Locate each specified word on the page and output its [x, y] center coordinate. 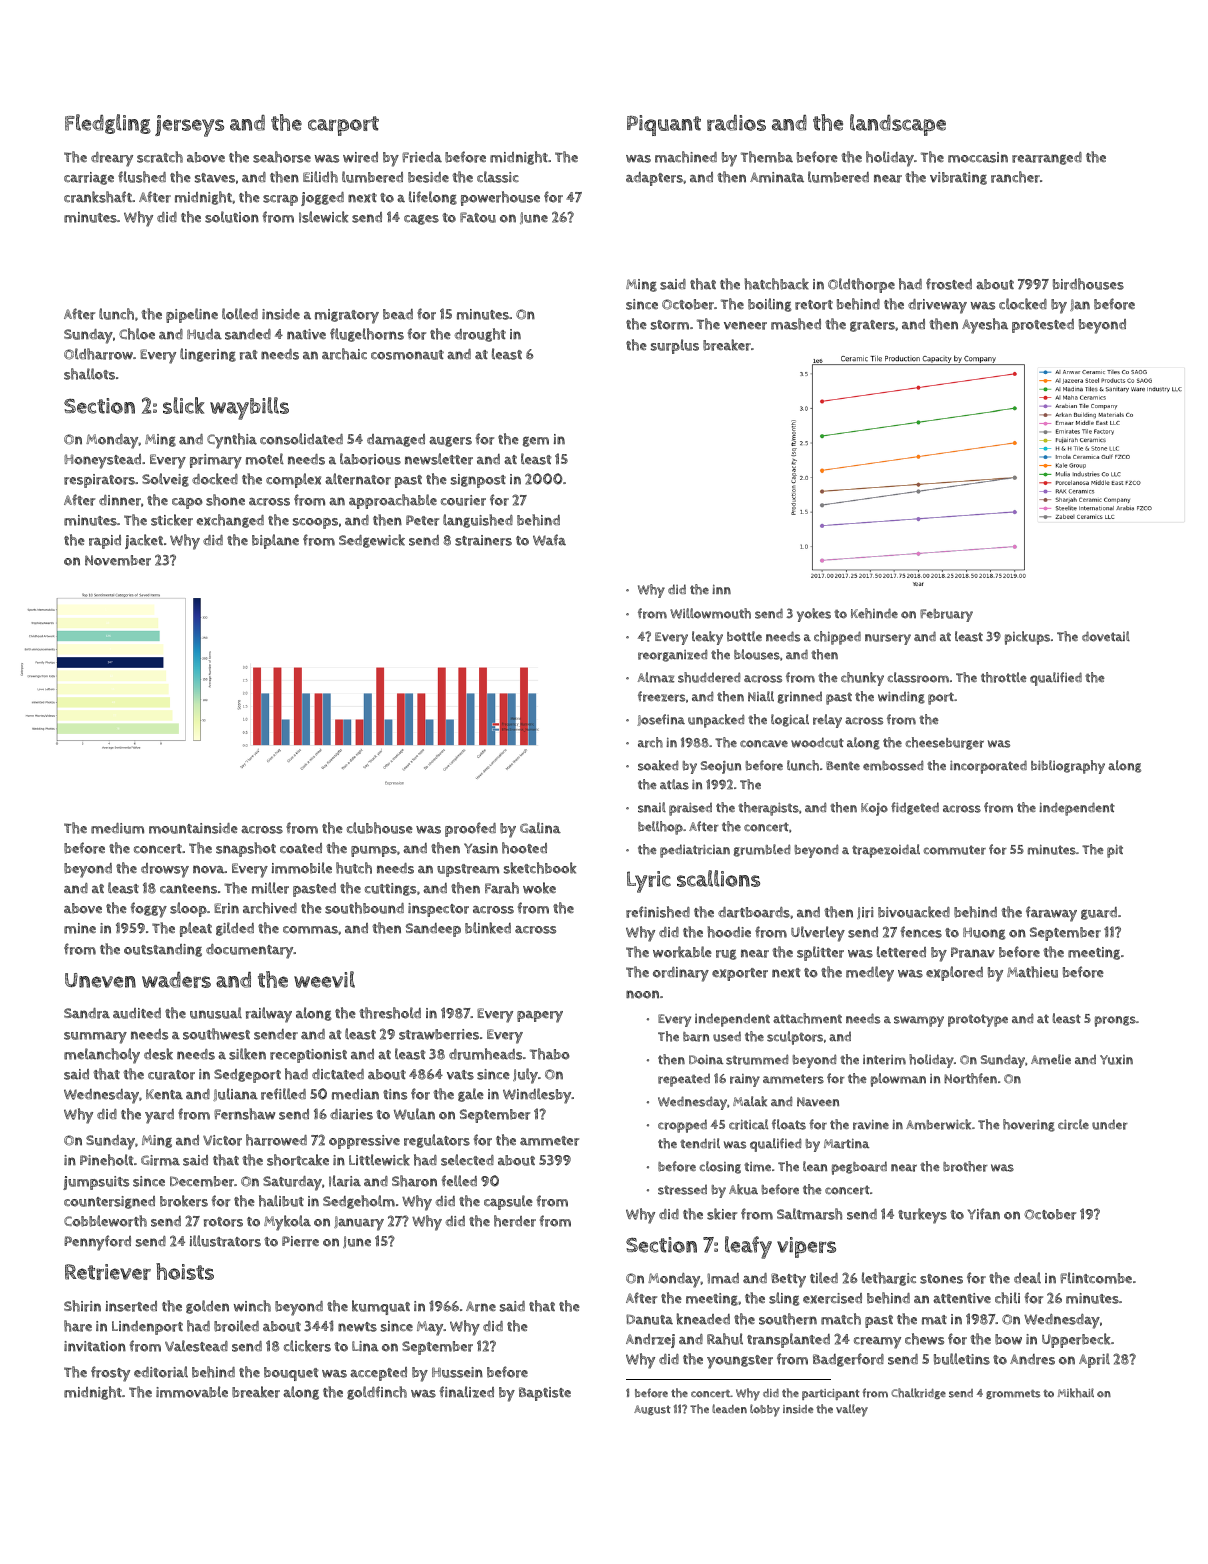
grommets [1013, 1394]
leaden [729, 1408]
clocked [1023, 304]
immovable [192, 1392]
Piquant [664, 125]
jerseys [189, 126]
